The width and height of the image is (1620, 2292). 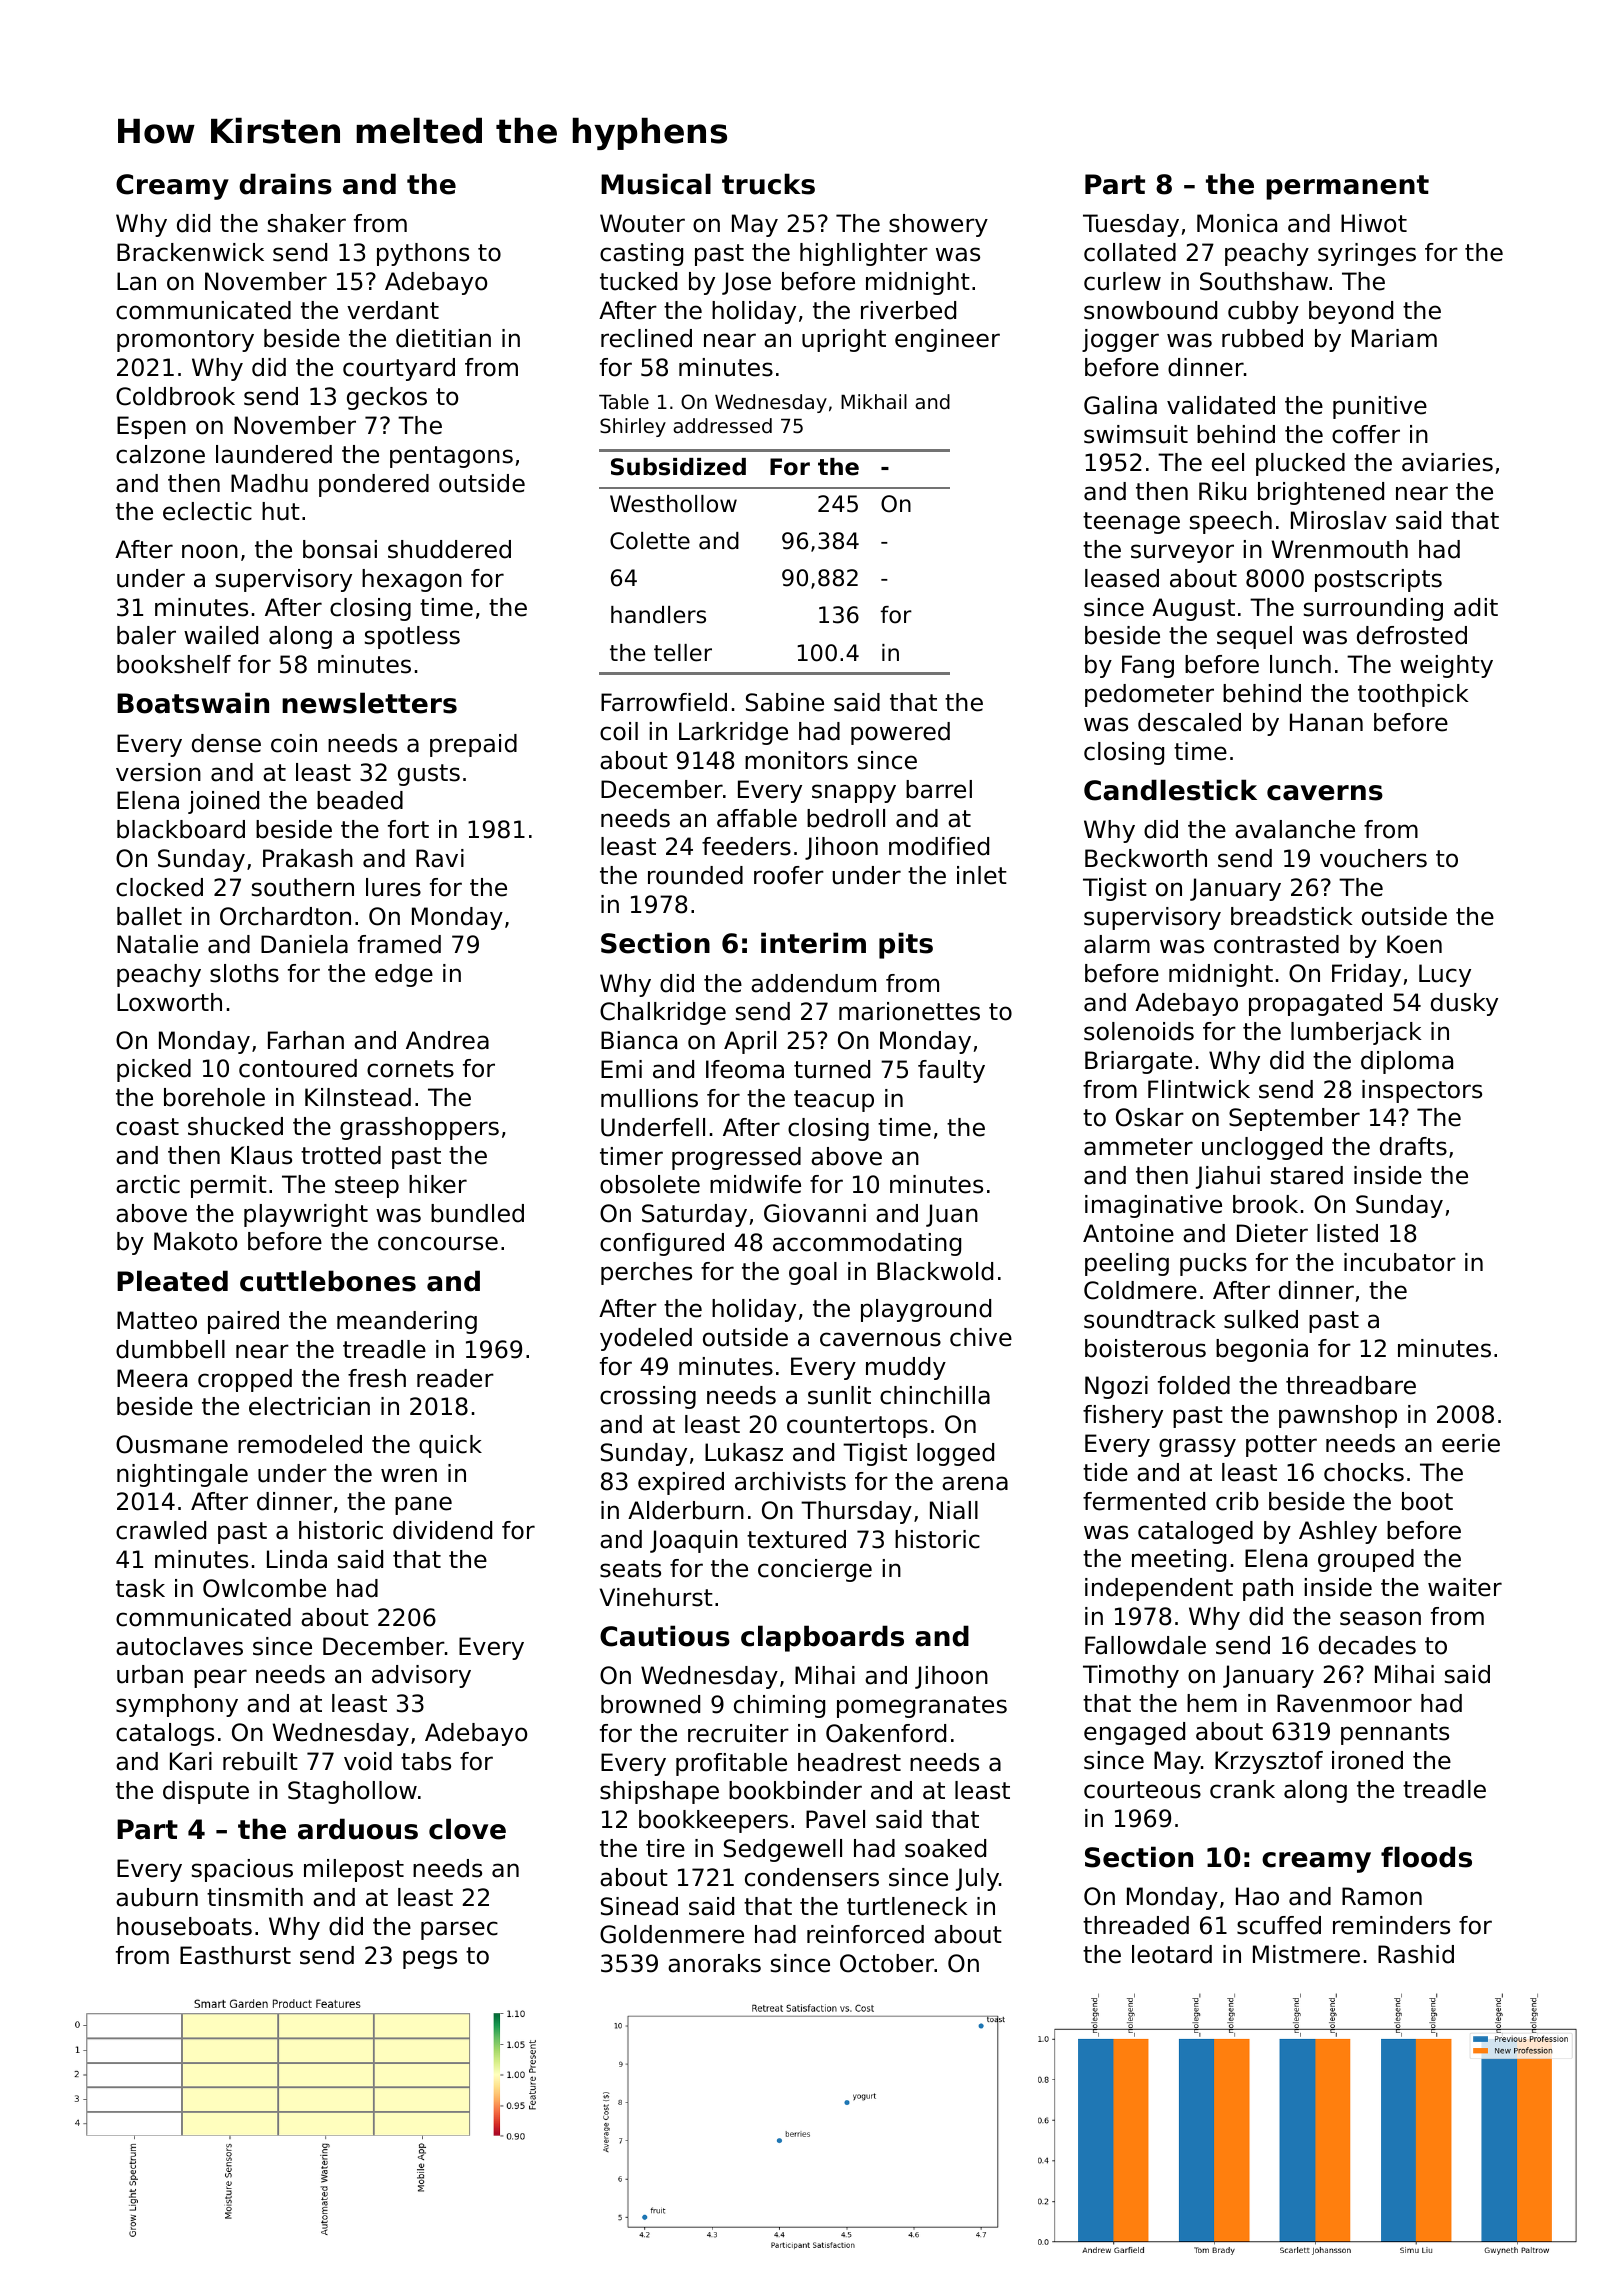 I want to click on Monica, so click(x=1237, y=223).
